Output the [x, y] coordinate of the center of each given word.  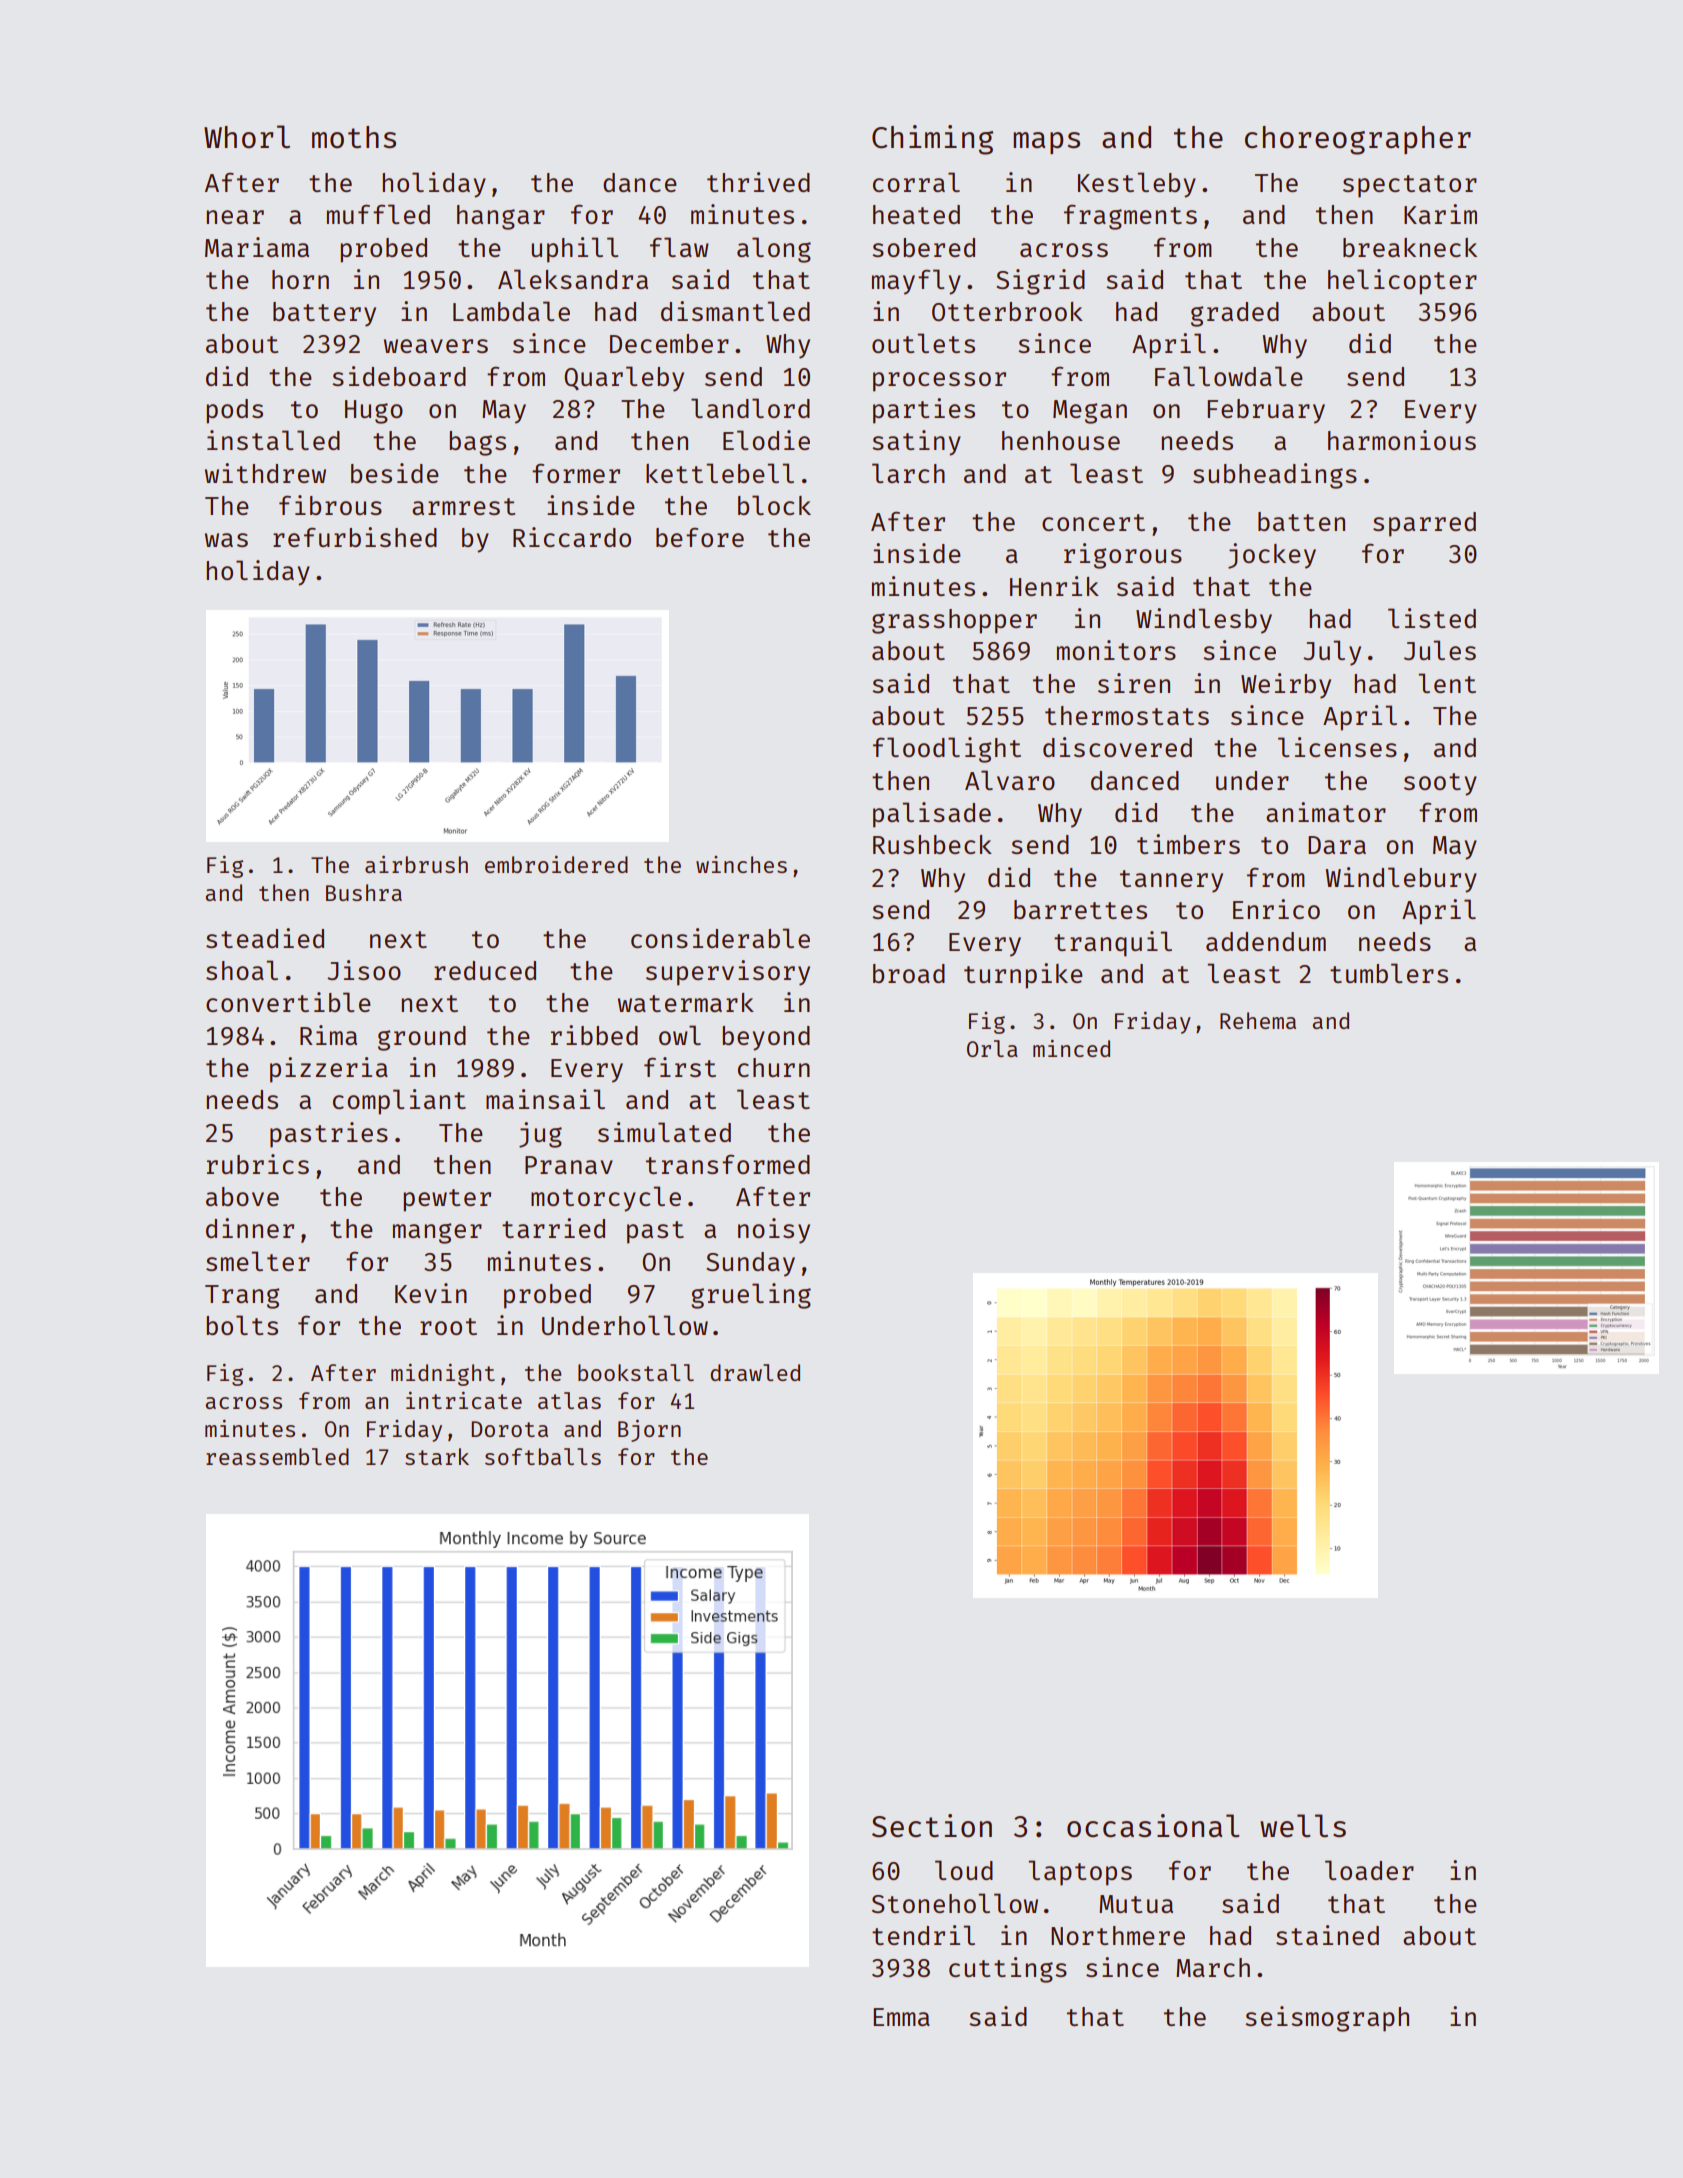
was [226, 540]
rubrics [258, 1164]
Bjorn [649, 1431]
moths [354, 137]
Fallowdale [1229, 376]
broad [909, 973]
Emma [901, 2017]
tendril [923, 1935]
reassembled [277, 1456]
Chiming [932, 140]
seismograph [1327, 2019]
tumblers [1389, 973]
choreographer [1358, 140]
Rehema [1258, 1020]
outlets [923, 343]
